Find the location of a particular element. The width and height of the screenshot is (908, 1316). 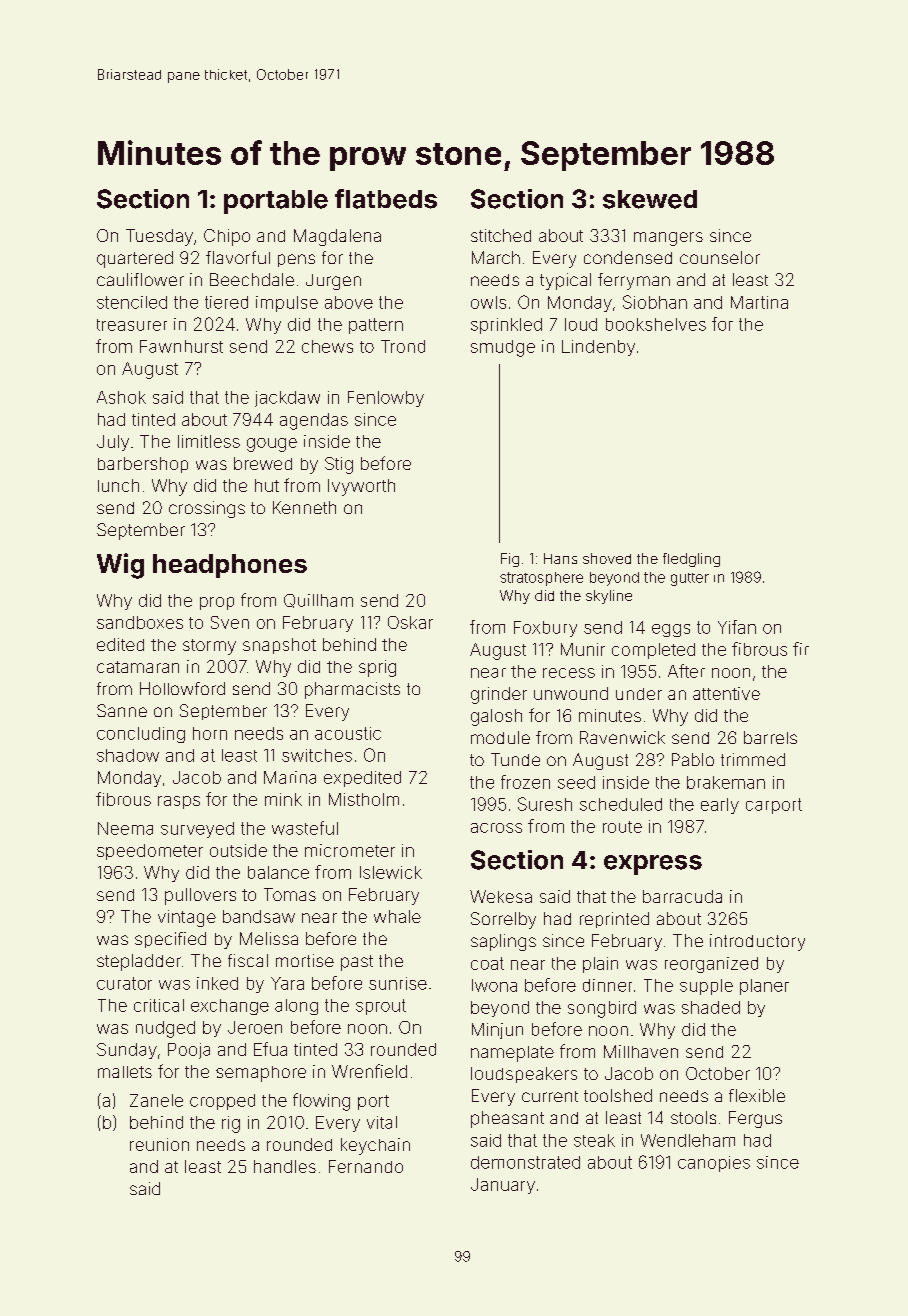

reunion is located at coordinates (159, 1144).
